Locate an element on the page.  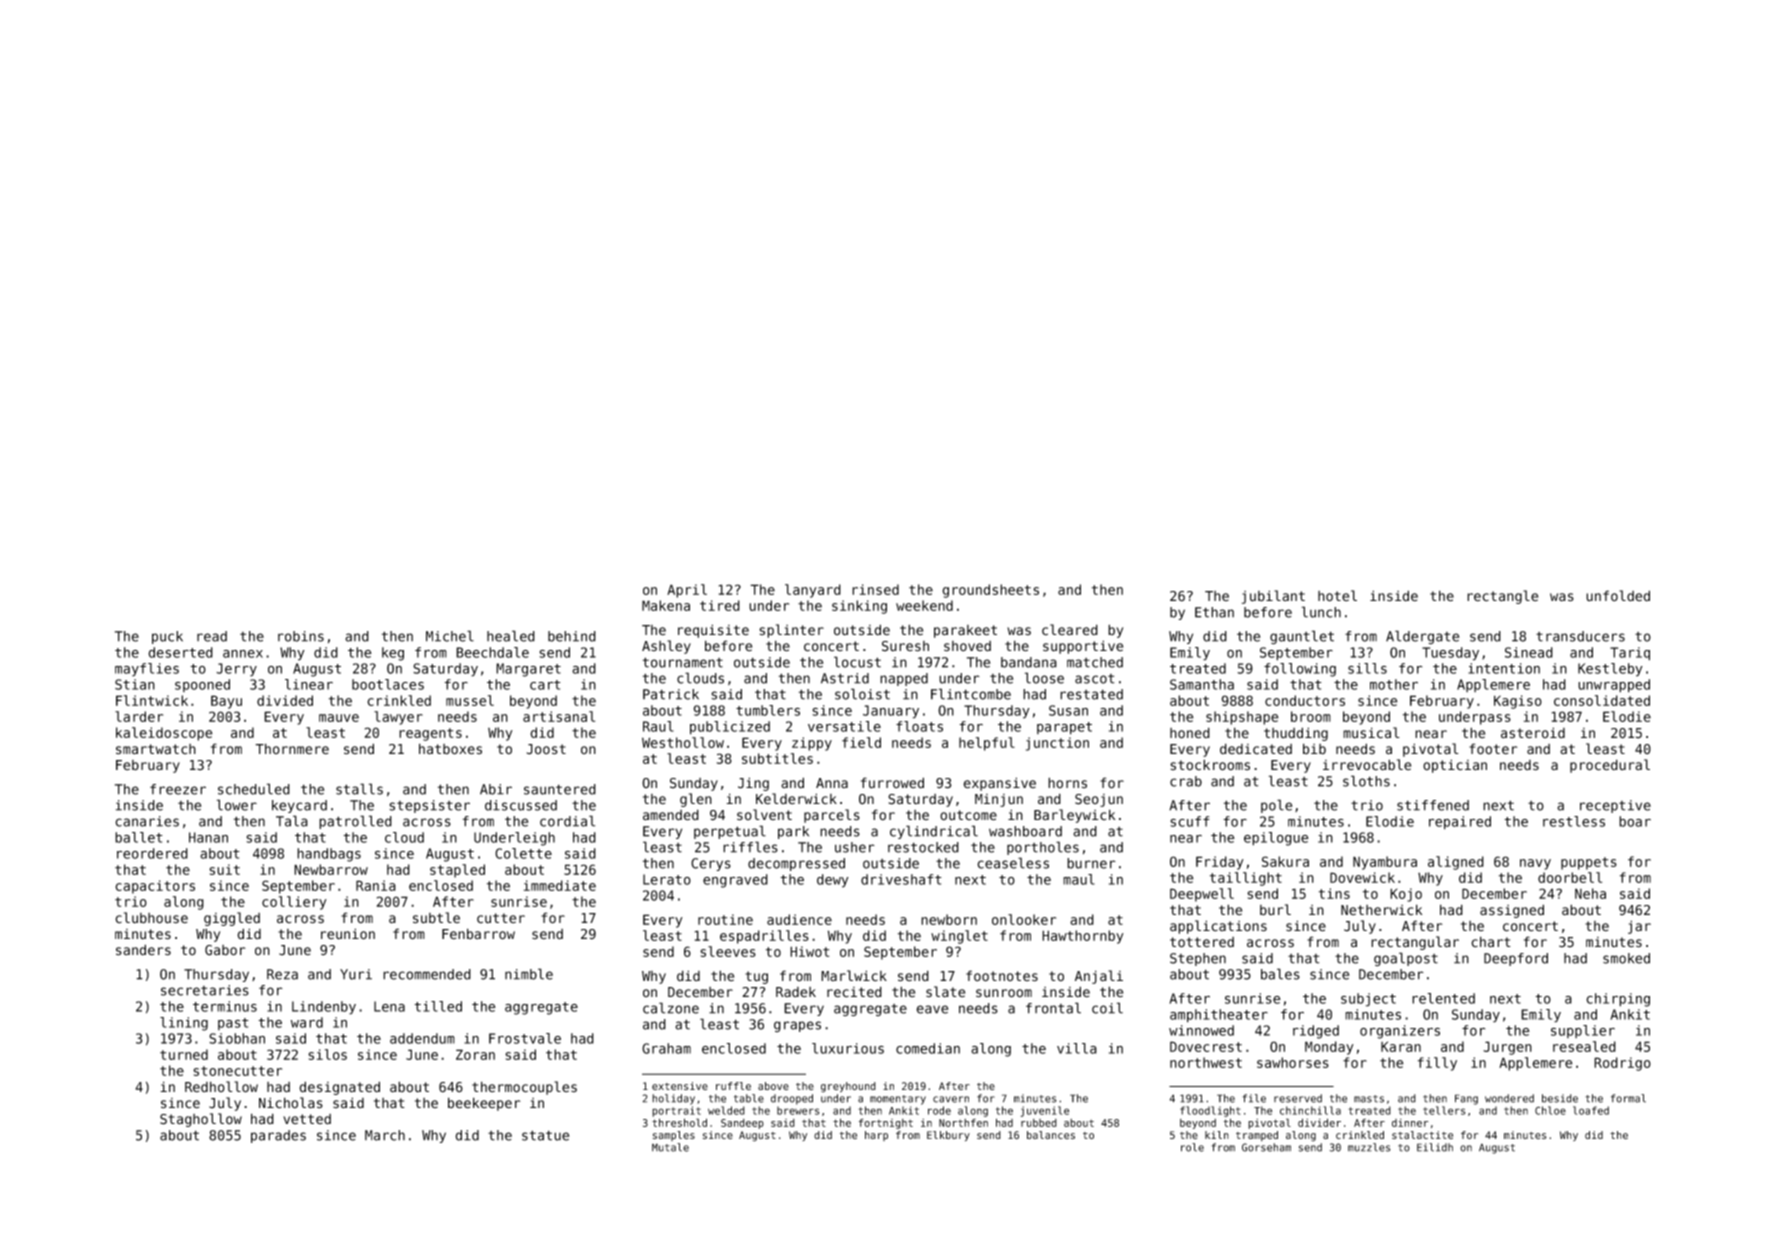
muzzles is located at coordinates (1369, 1147).
